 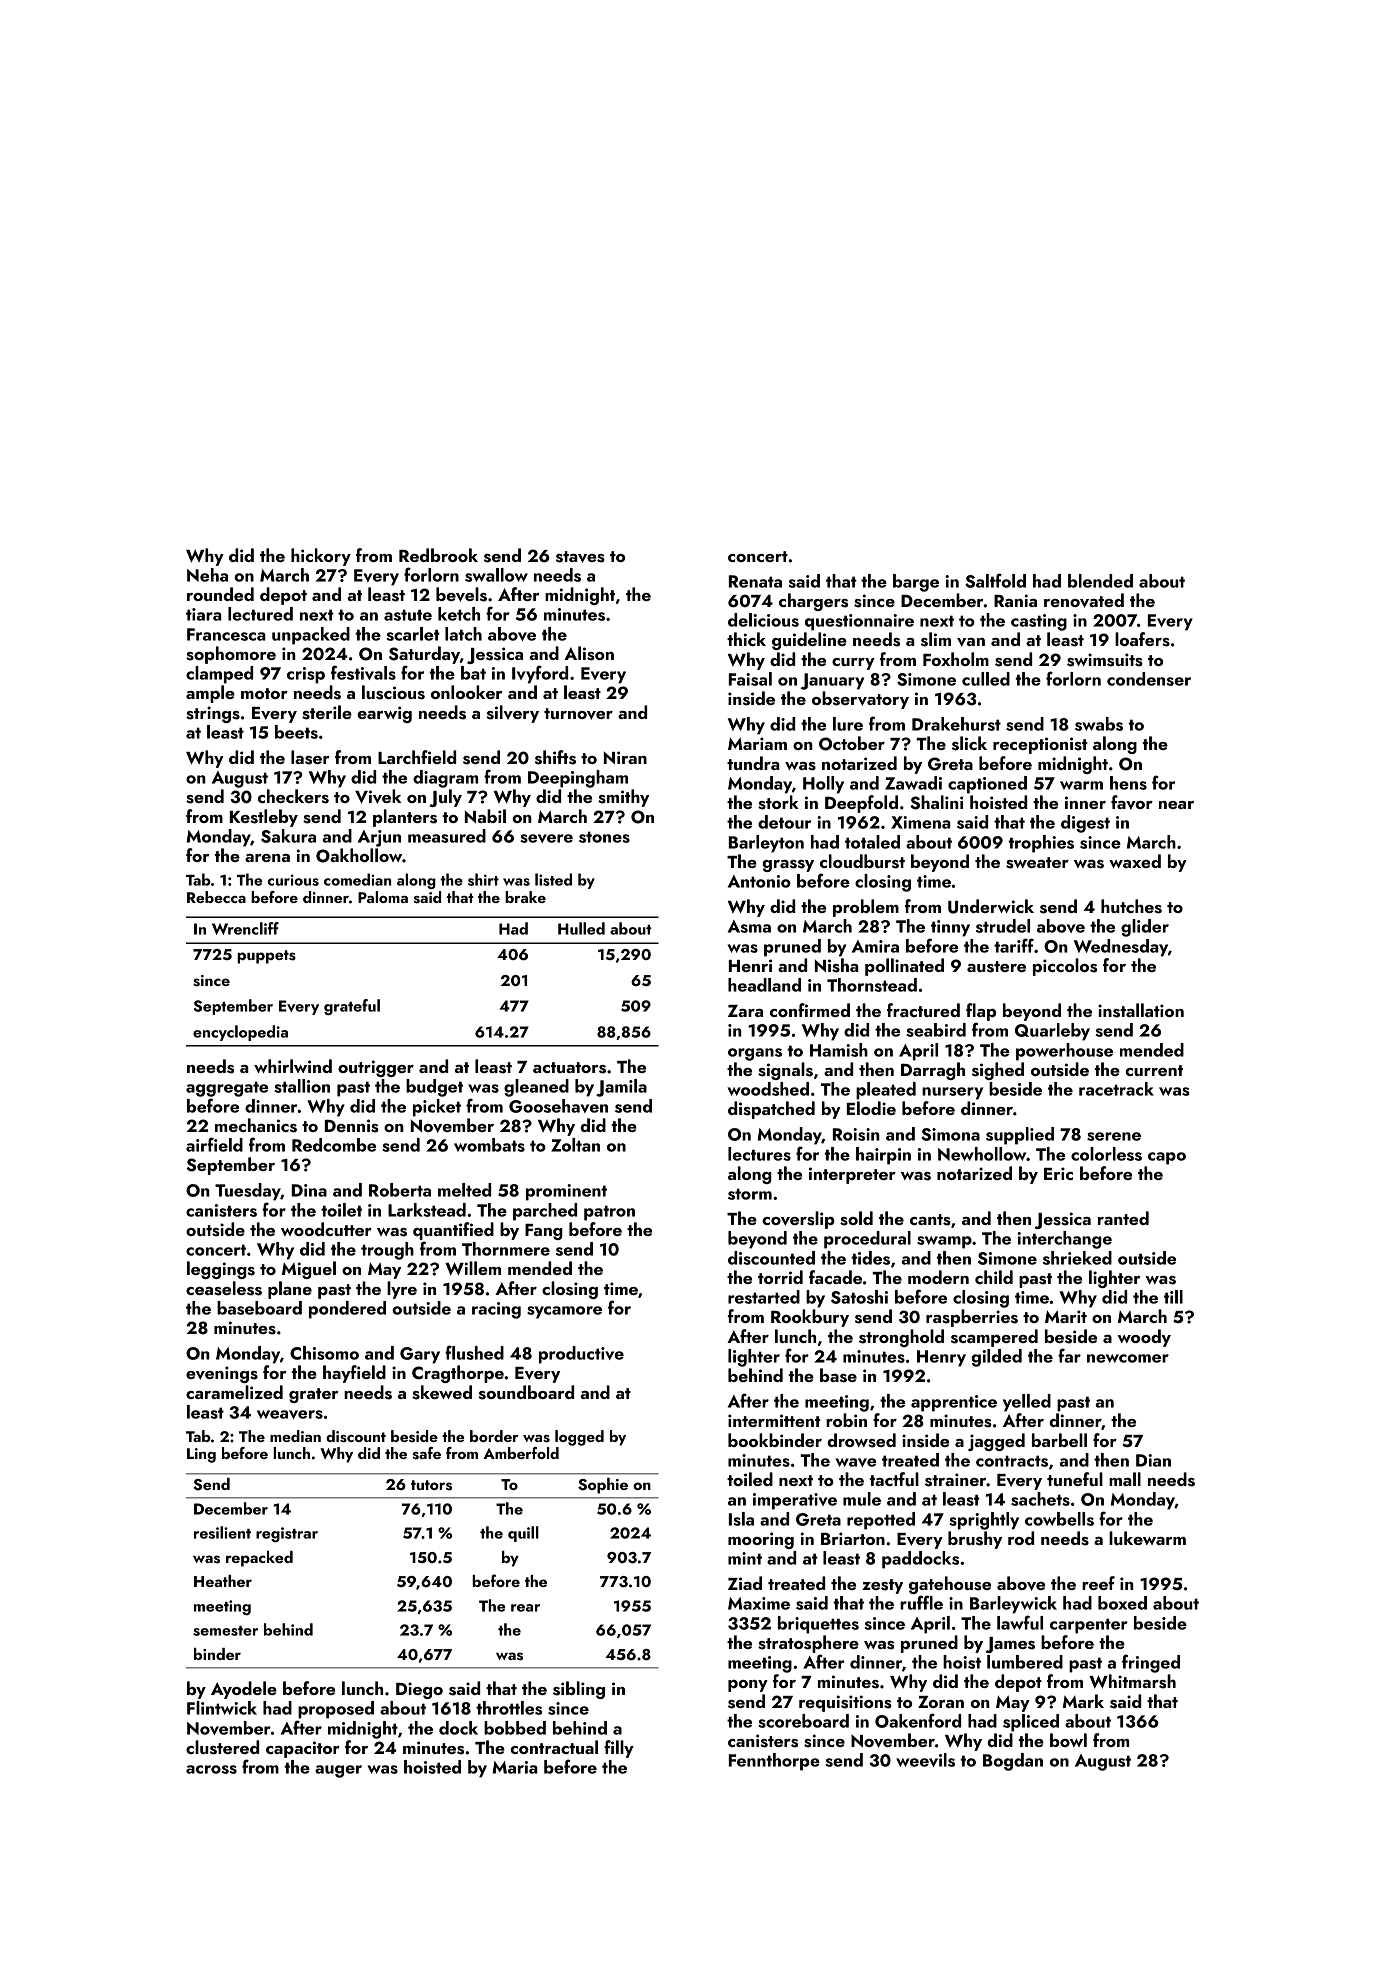 What do you see at coordinates (580, 557) in the page?
I see `staves` at bounding box center [580, 557].
